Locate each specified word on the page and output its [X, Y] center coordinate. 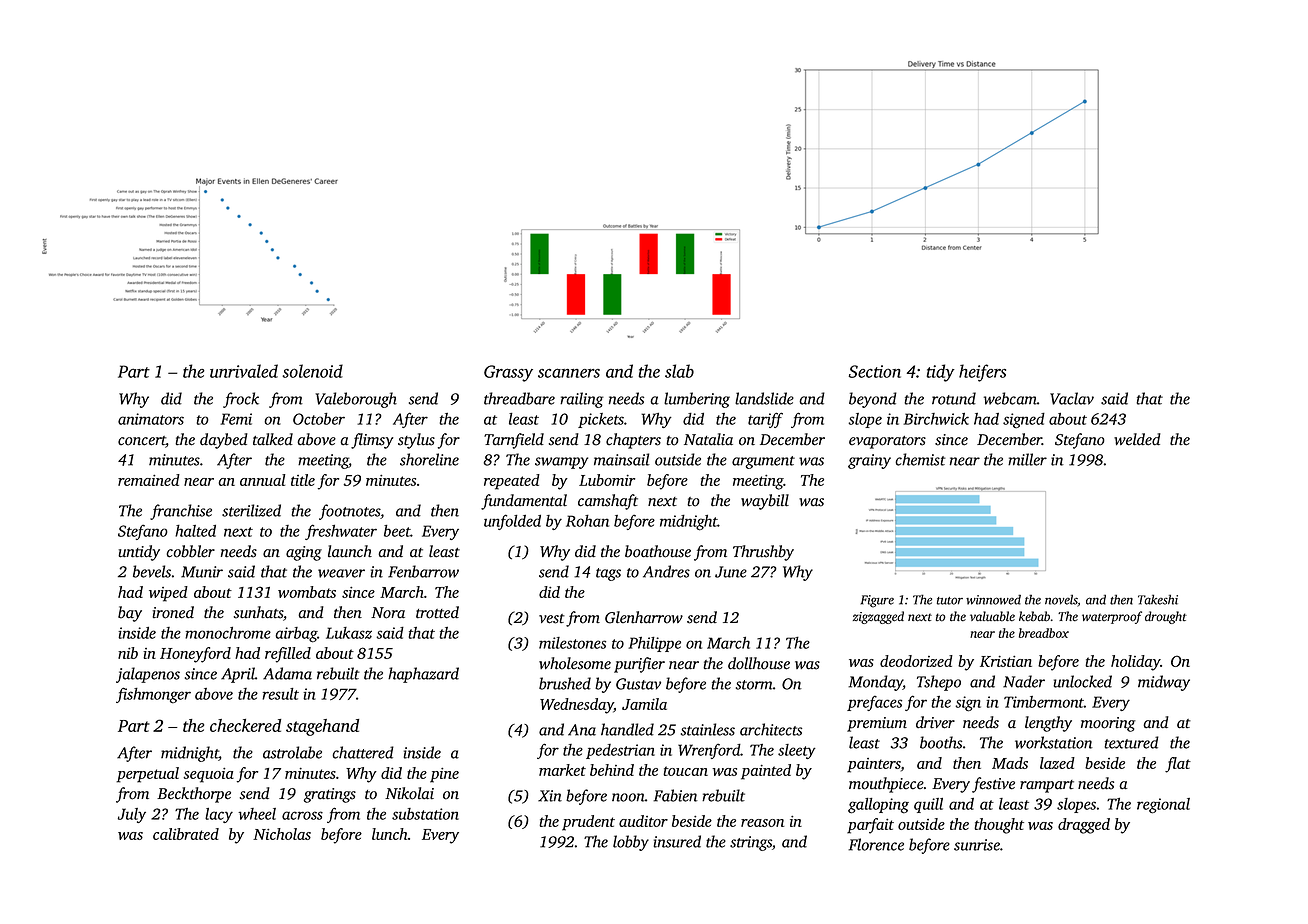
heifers [982, 373]
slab [679, 371]
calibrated [186, 834]
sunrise [977, 845]
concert [142, 442]
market [562, 770]
